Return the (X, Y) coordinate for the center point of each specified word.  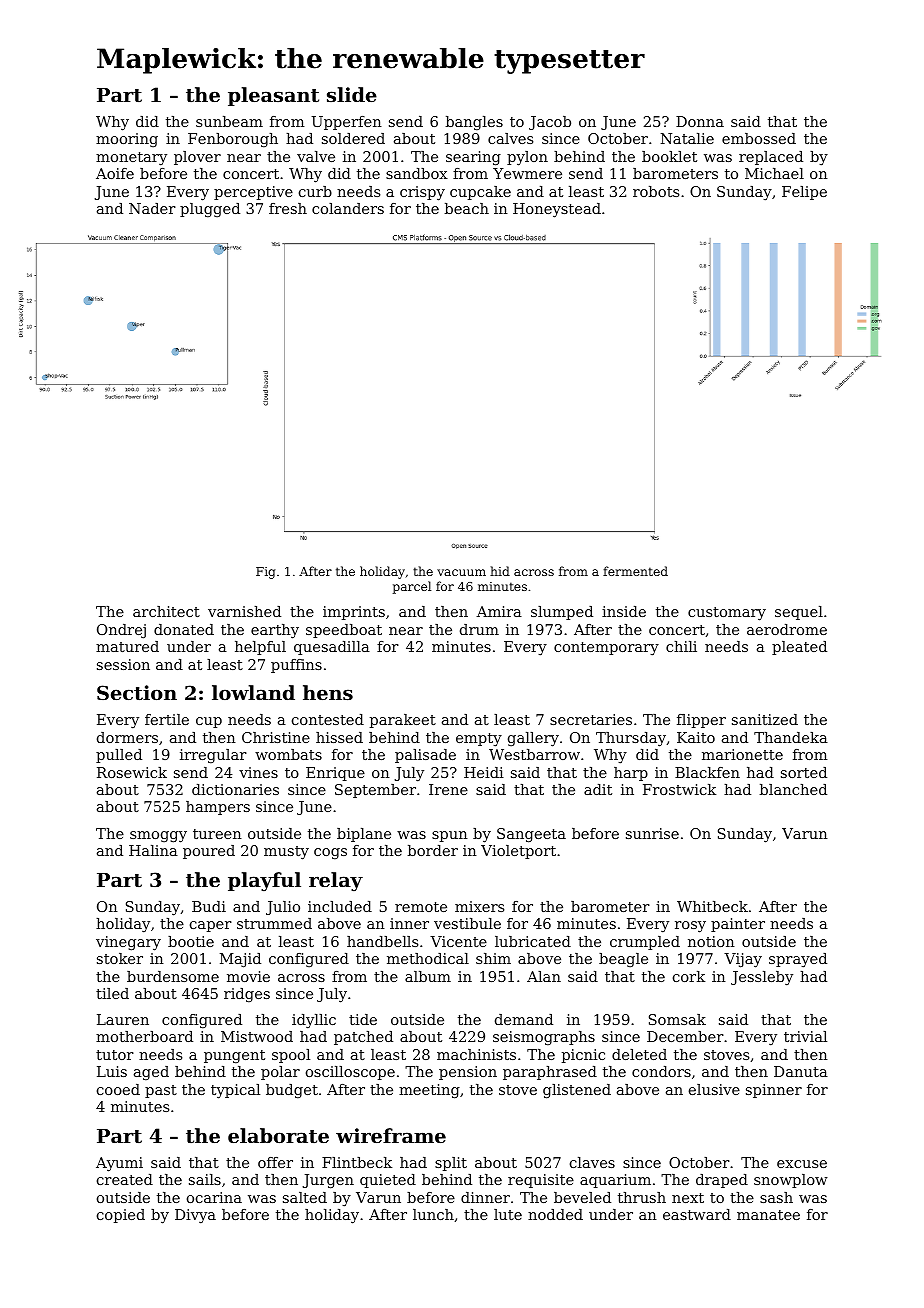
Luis (112, 1071)
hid (500, 571)
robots (656, 191)
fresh (288, 208)
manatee (768, 1215)
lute (508, 1214)
